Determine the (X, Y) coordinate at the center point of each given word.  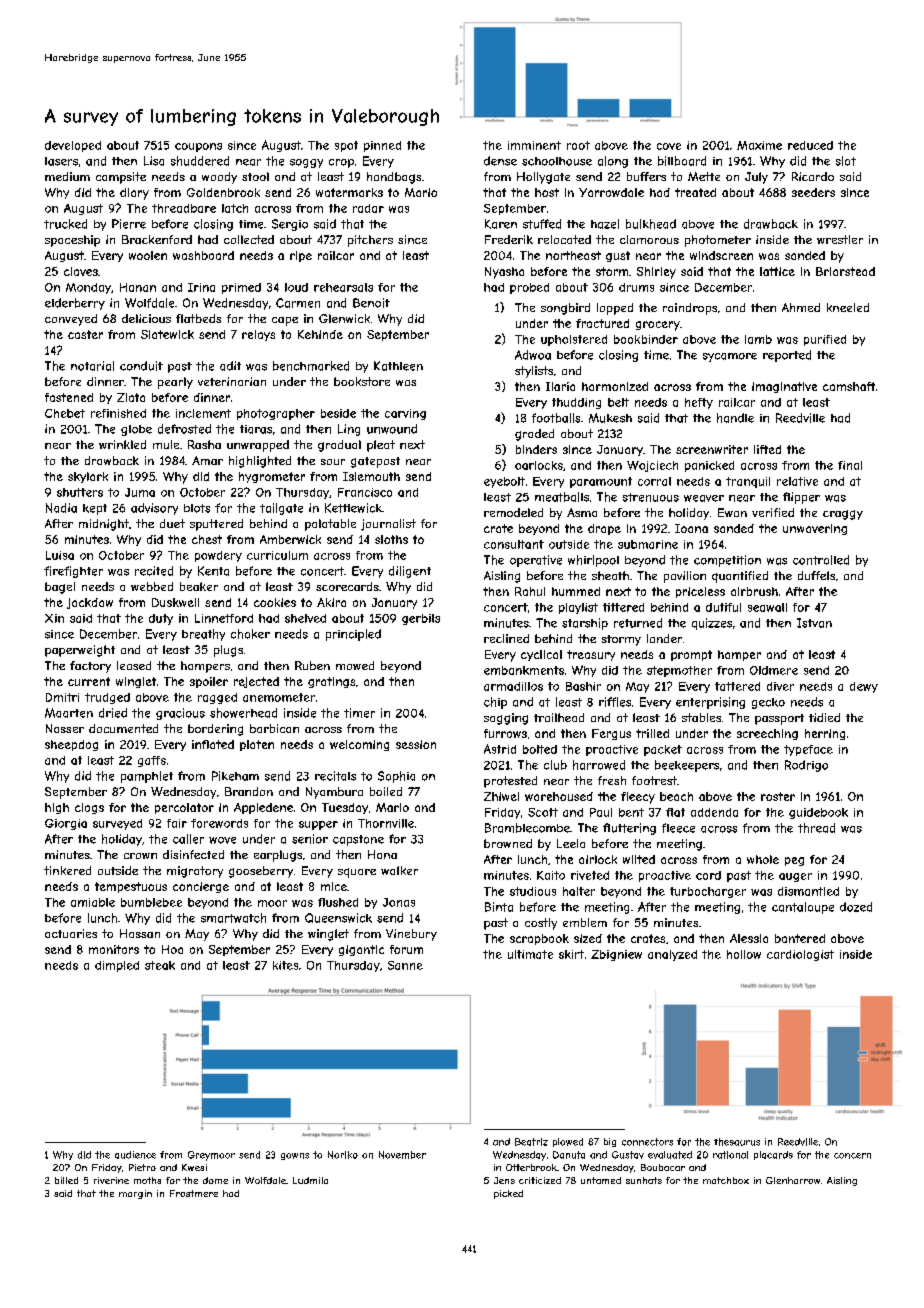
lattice (777, 271)
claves (81, 271)
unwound (392, 429)
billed (66, 1180)
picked (508, 1194)
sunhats (644, 1180)
